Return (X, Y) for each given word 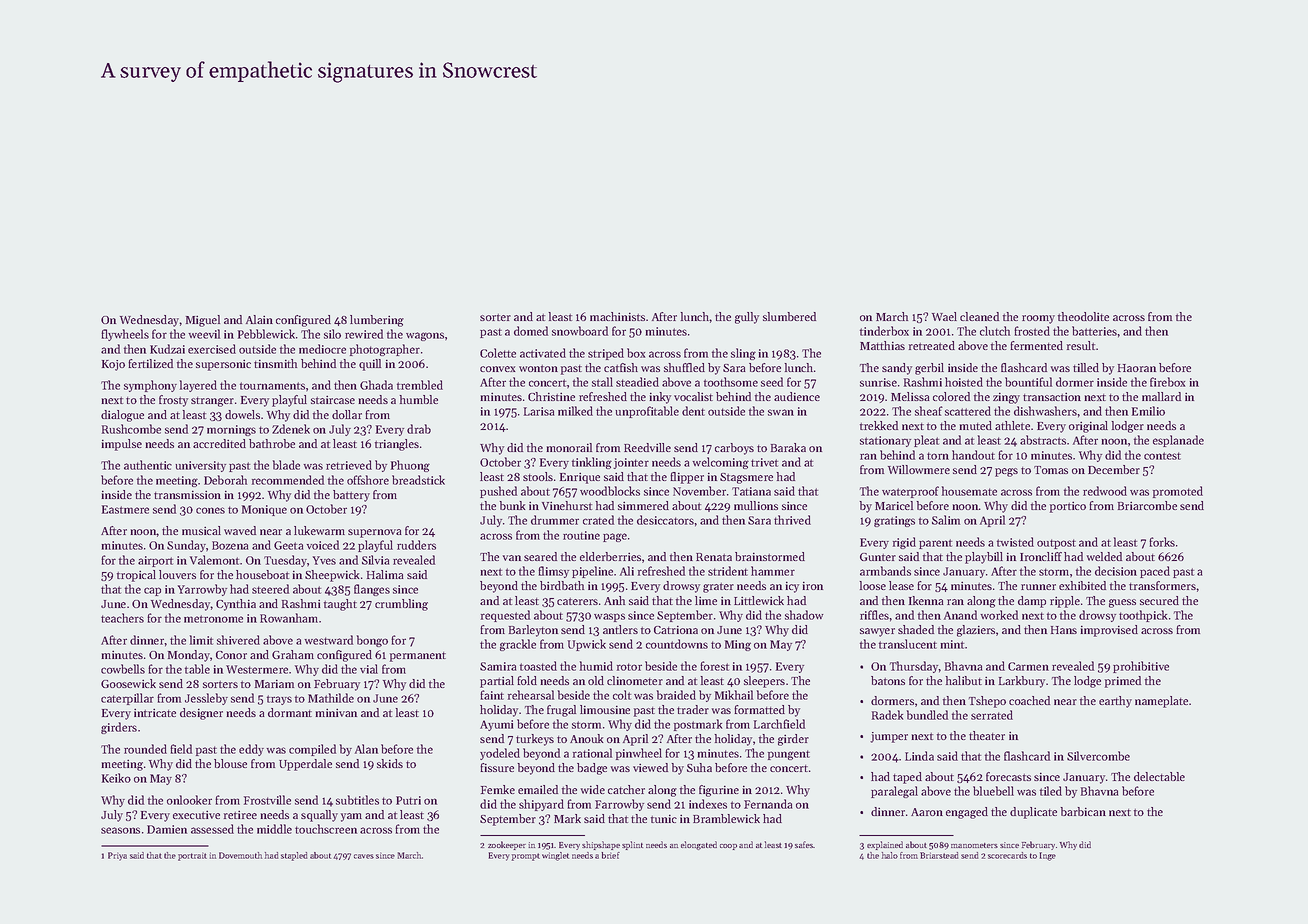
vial (369, 669)
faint (492, 695)
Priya (117, 856)
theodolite (1083, 316)
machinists (617, 316)
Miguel (203, 321)
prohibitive (1141, 667)
